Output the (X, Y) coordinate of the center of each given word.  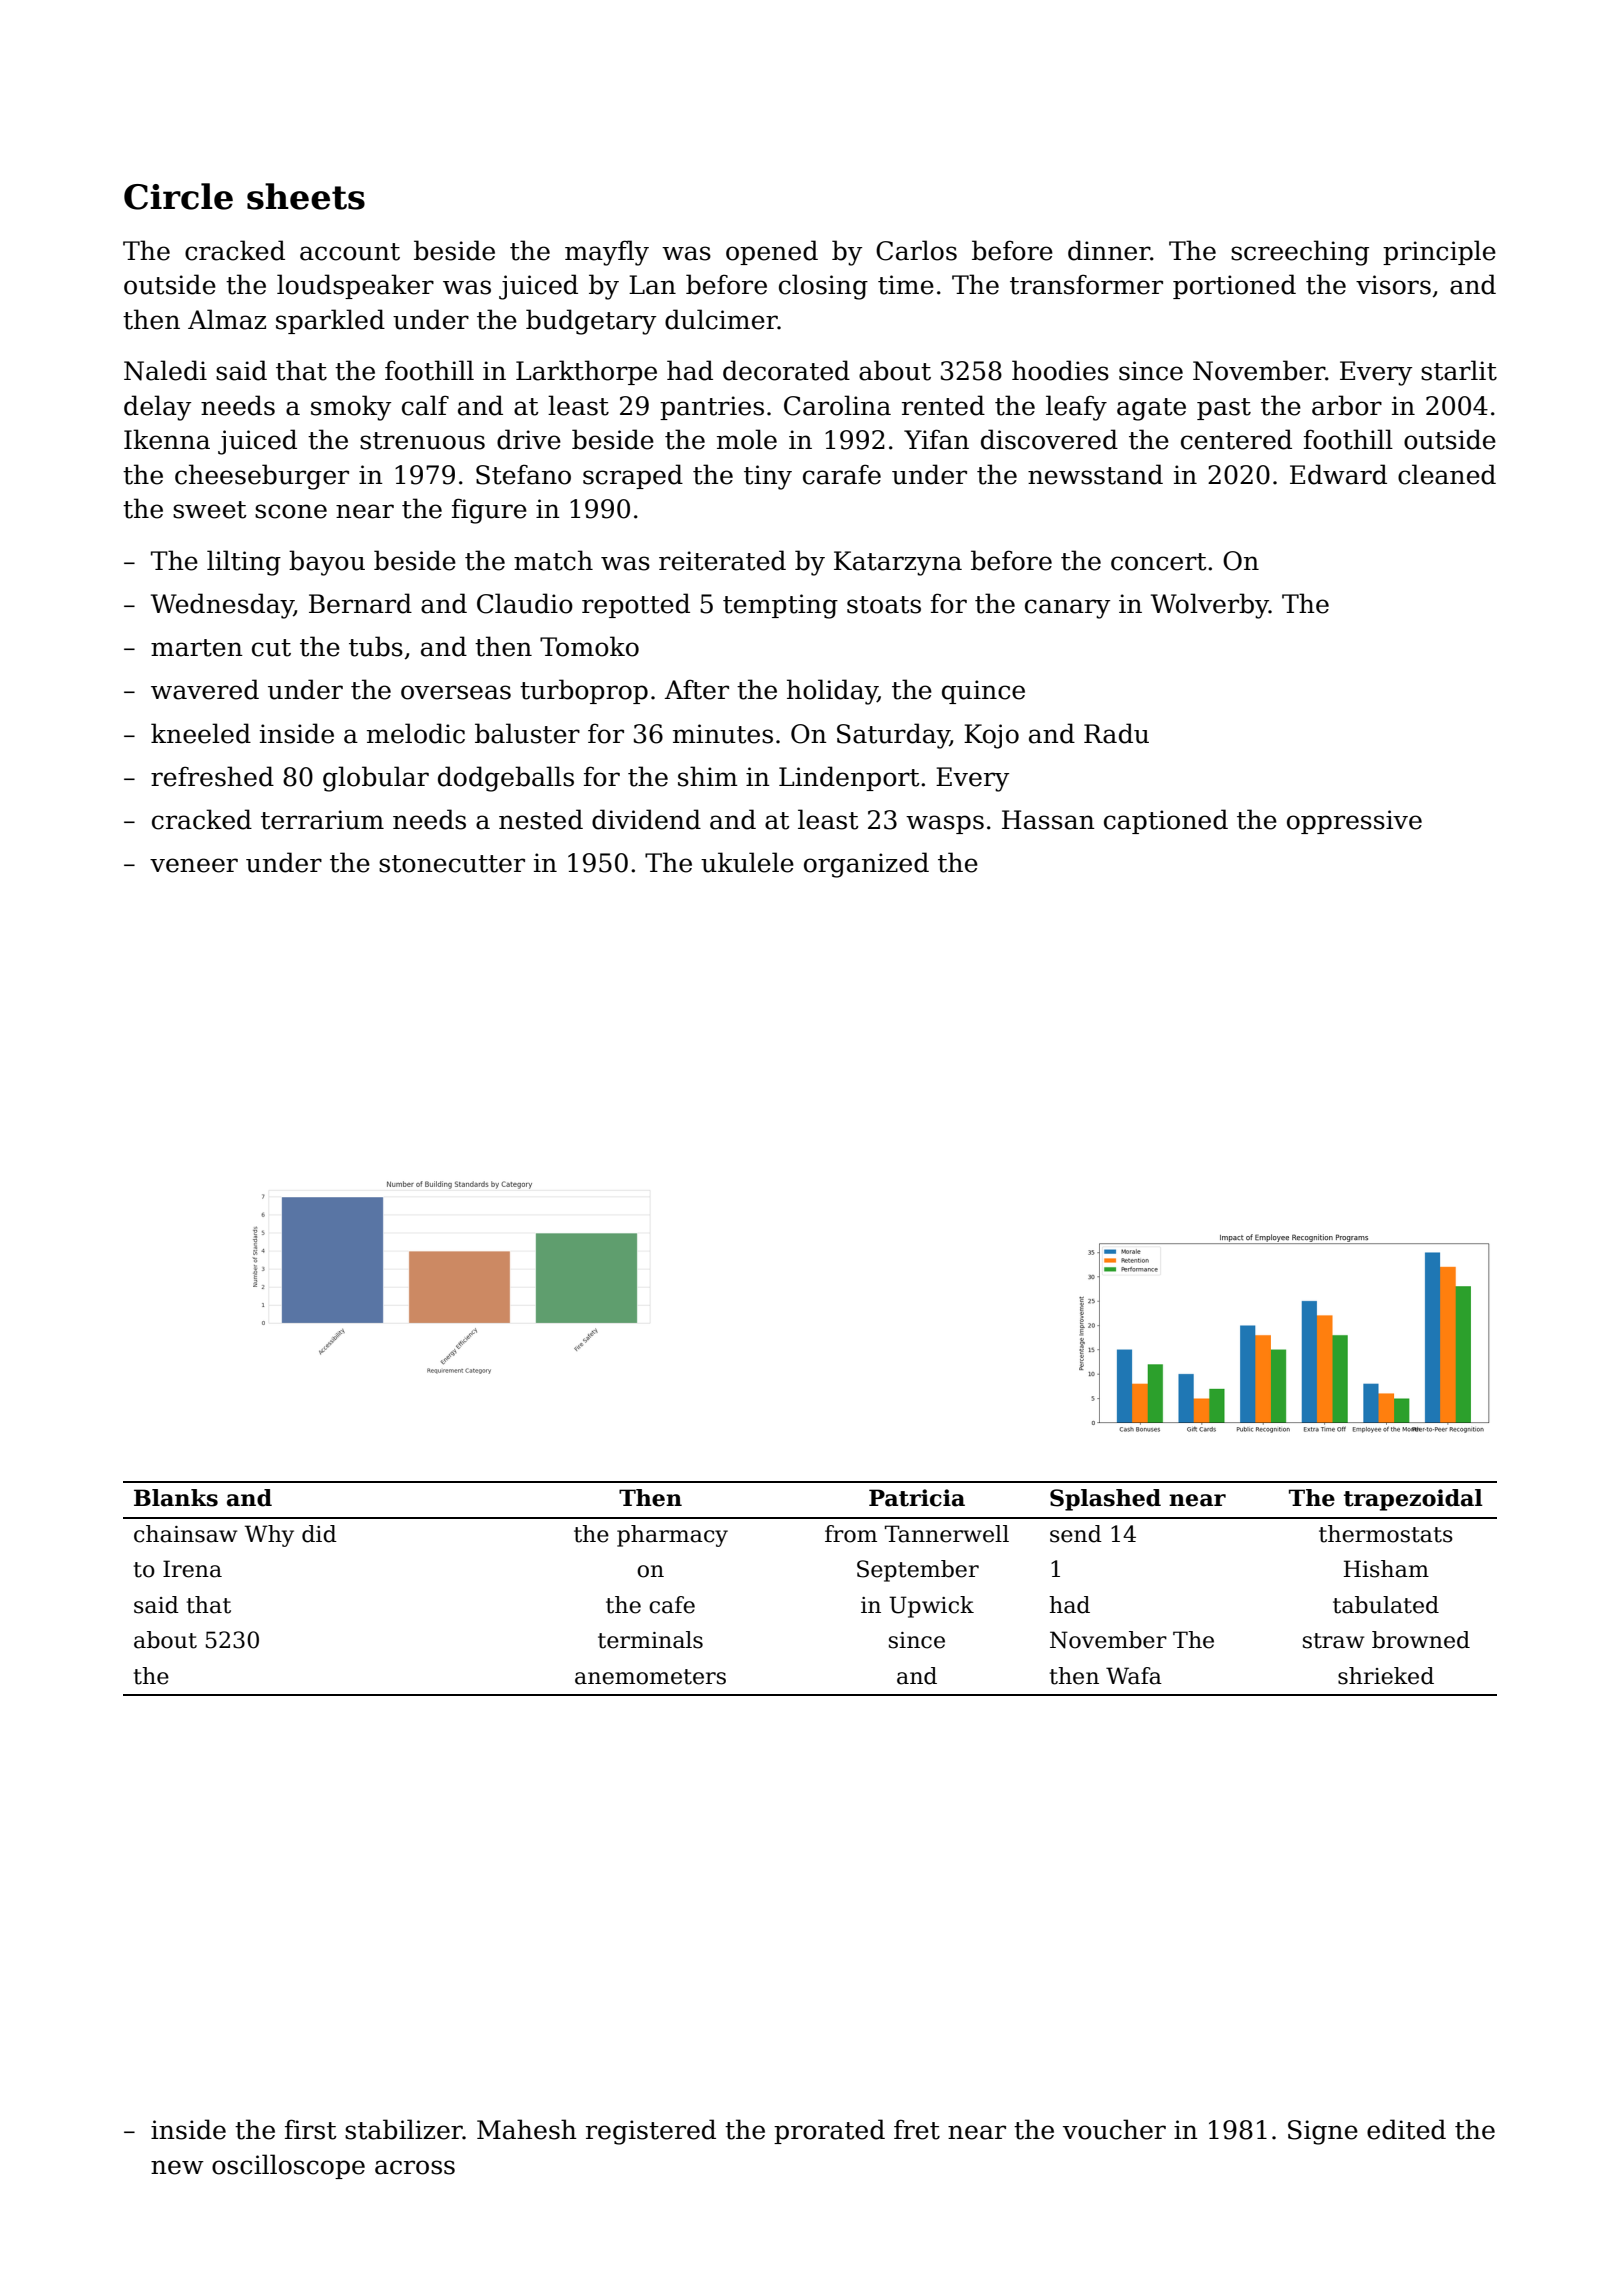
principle (1439, 252)
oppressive (1354, 822)
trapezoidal (1413, 1500)
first (311, 2129)
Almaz (227, 319)
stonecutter (452, 864)
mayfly (607, 253)
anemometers (650, 1677)
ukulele (747, 862)
